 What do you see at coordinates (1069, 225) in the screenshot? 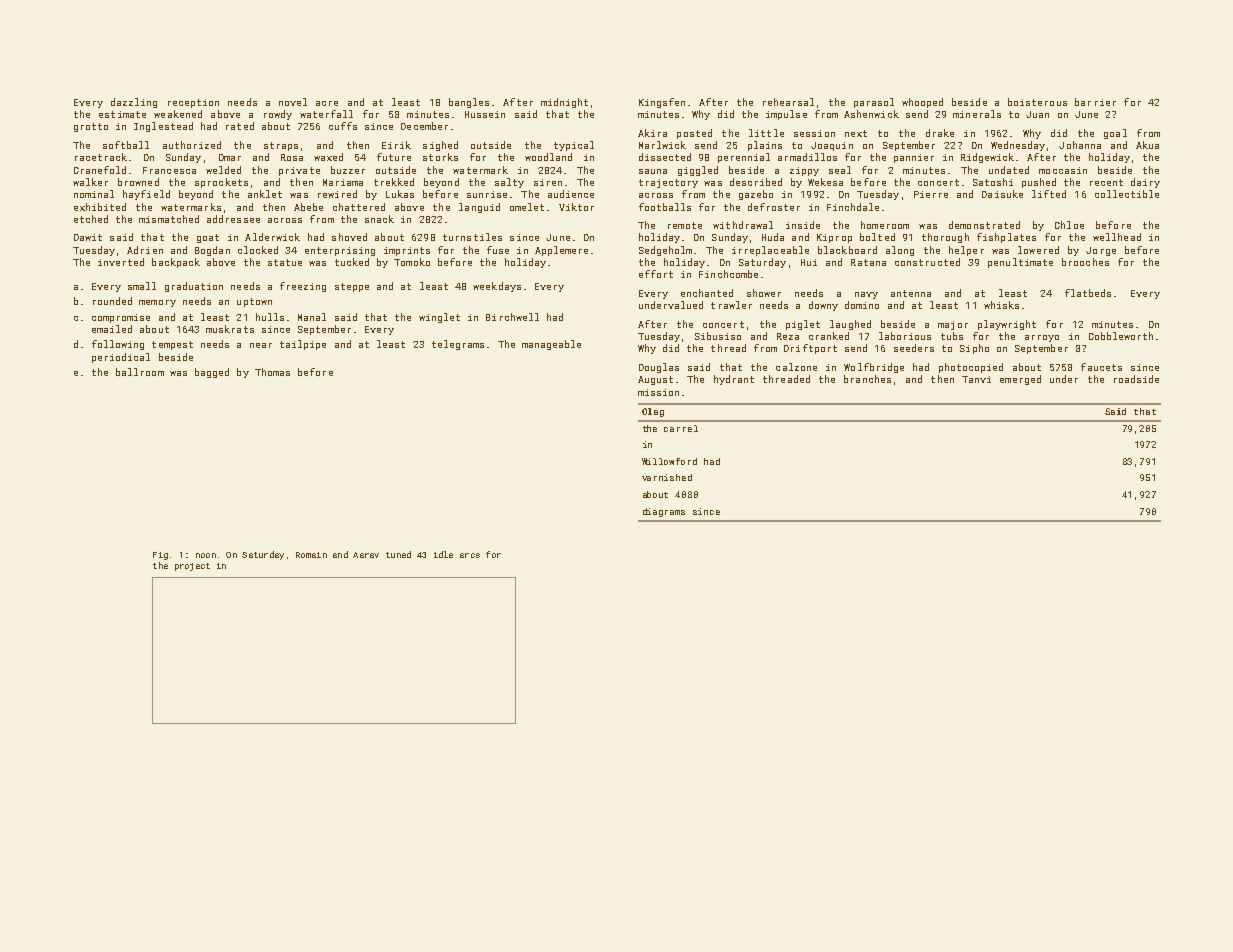
I see `Chloe` at bounding box center [1069, 225].
